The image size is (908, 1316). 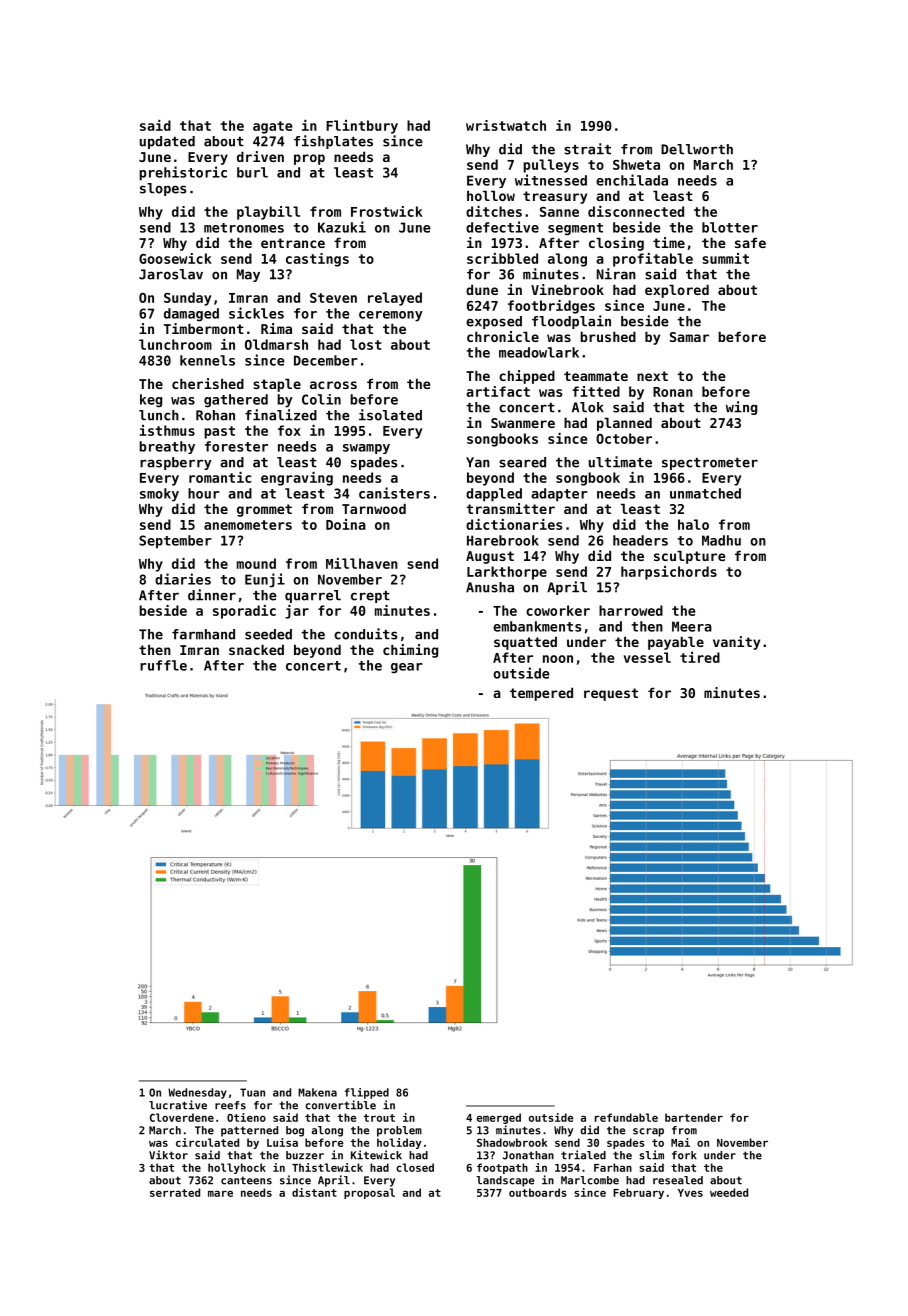 What do you see at coordinates (528, 1155) in the image?
I see `Jonathan` at bounding box center [528, 1155].
